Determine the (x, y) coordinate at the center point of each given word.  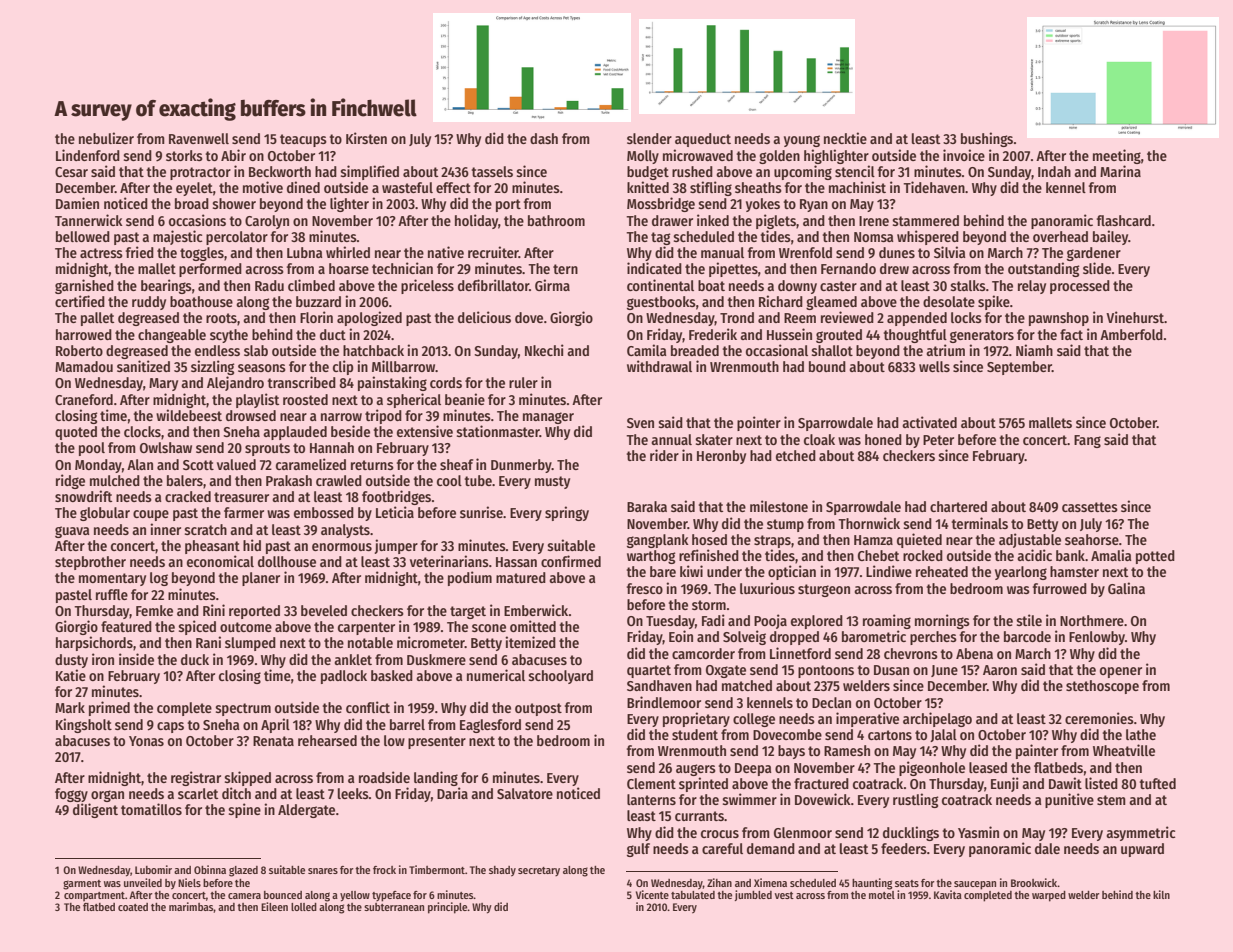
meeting (1117, 156)
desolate (949, 301)
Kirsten (366, 138)
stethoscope (1102, 687)
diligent (95, 810)
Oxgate (726, 671)
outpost (538, 709)
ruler (523, 382)
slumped (250, 644)
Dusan (891, 670)
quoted (76, 433)
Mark (70, 707)
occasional (777, 350)
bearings (166, 286)
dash (544, 138)
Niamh (1034, 350)
